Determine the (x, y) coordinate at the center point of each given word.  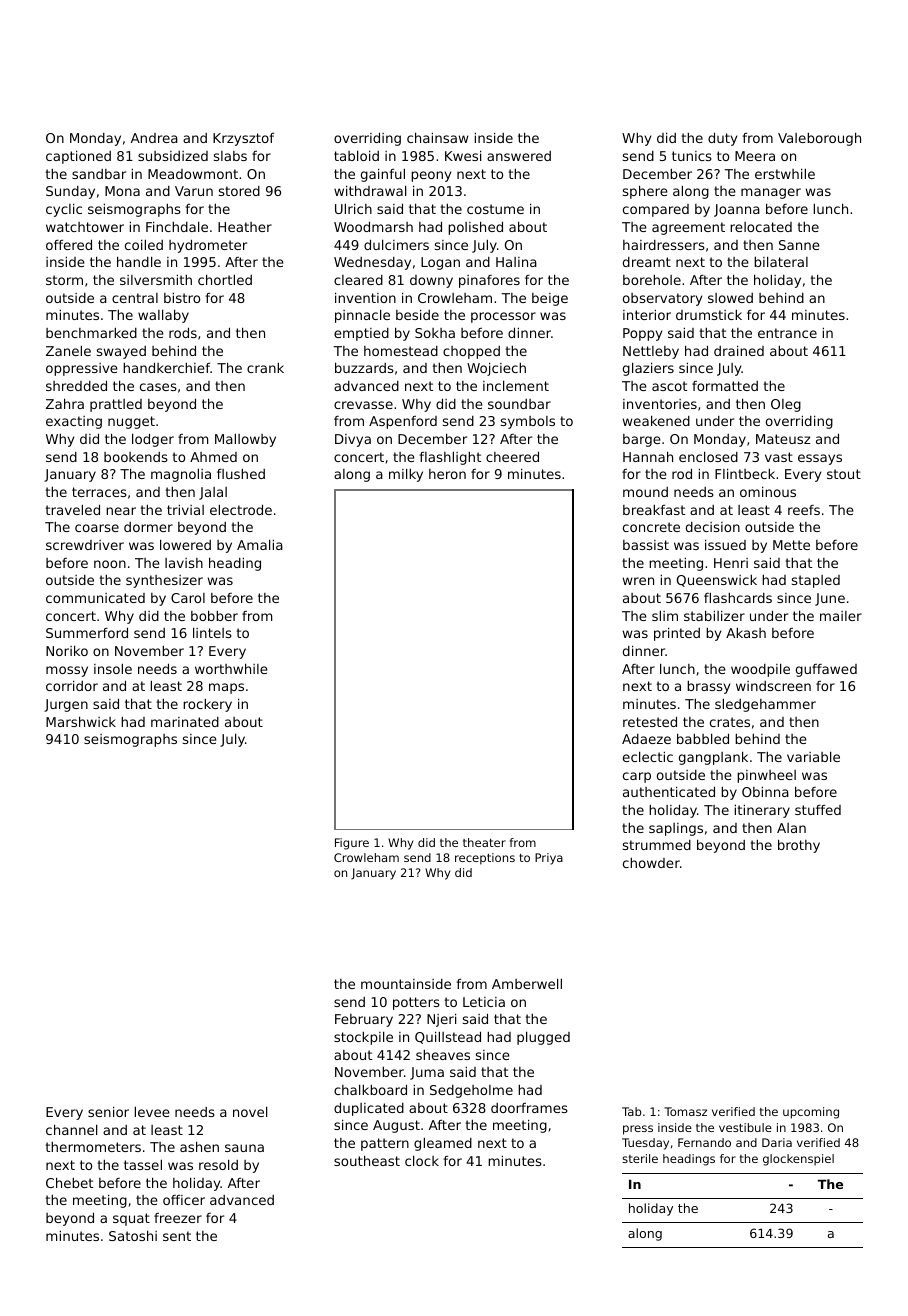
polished (475, 228)
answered (519, 156)
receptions (485, 859)
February (364, 1020)
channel (71, 1129)
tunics (692, 156)
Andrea (154, 138)
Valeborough (819, 139)
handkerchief (166, 367)
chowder (651, 863)
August (396, 1126)
